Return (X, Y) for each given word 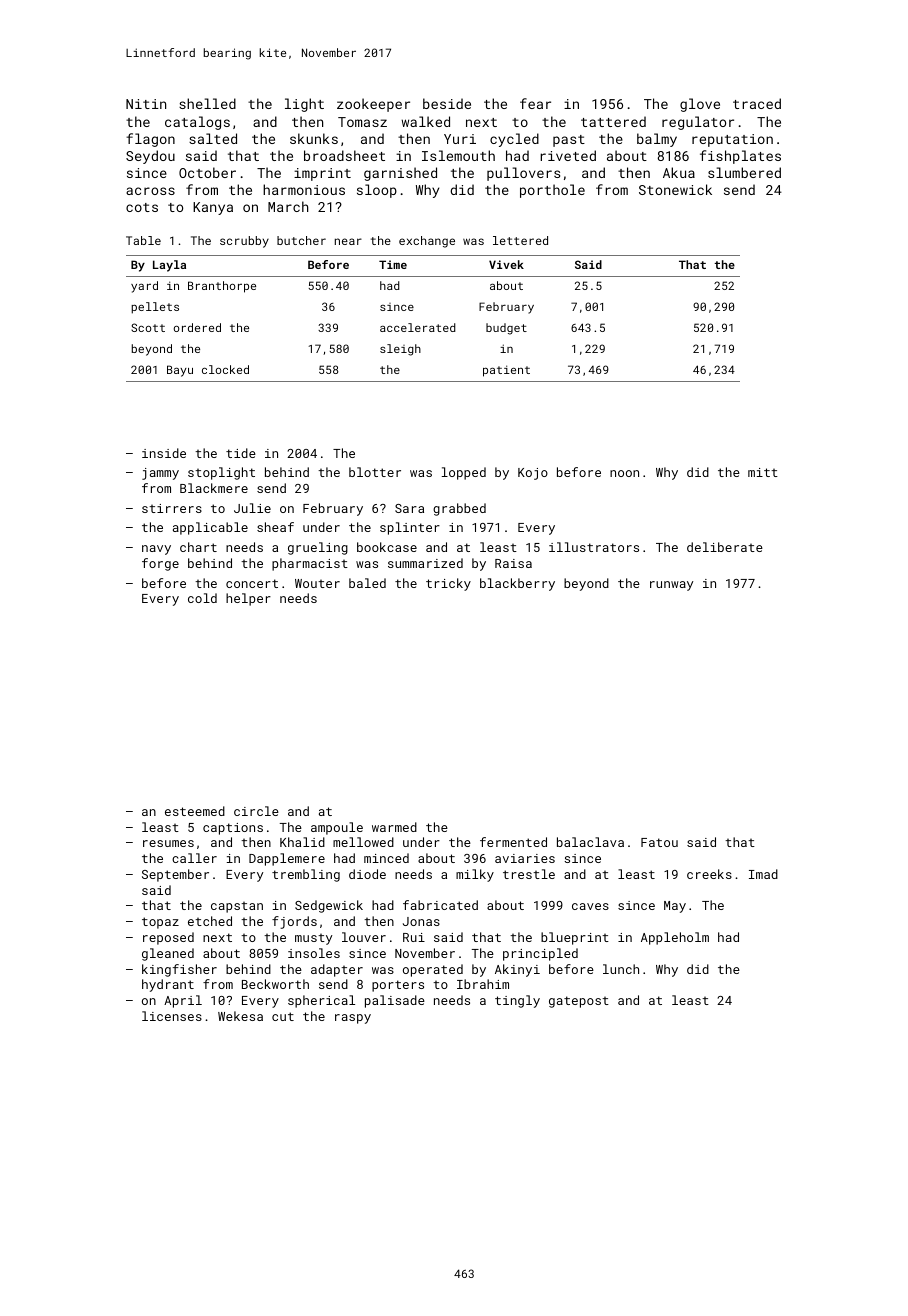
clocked (225, 369)
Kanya (213, 208)
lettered (520, 240)
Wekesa (240, 1016)
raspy (353, 1019)
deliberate (725, 547)
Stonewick (675, 189)
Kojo (533, 474)
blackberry (517, 584)
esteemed (195, 811)
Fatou (659, 842)
